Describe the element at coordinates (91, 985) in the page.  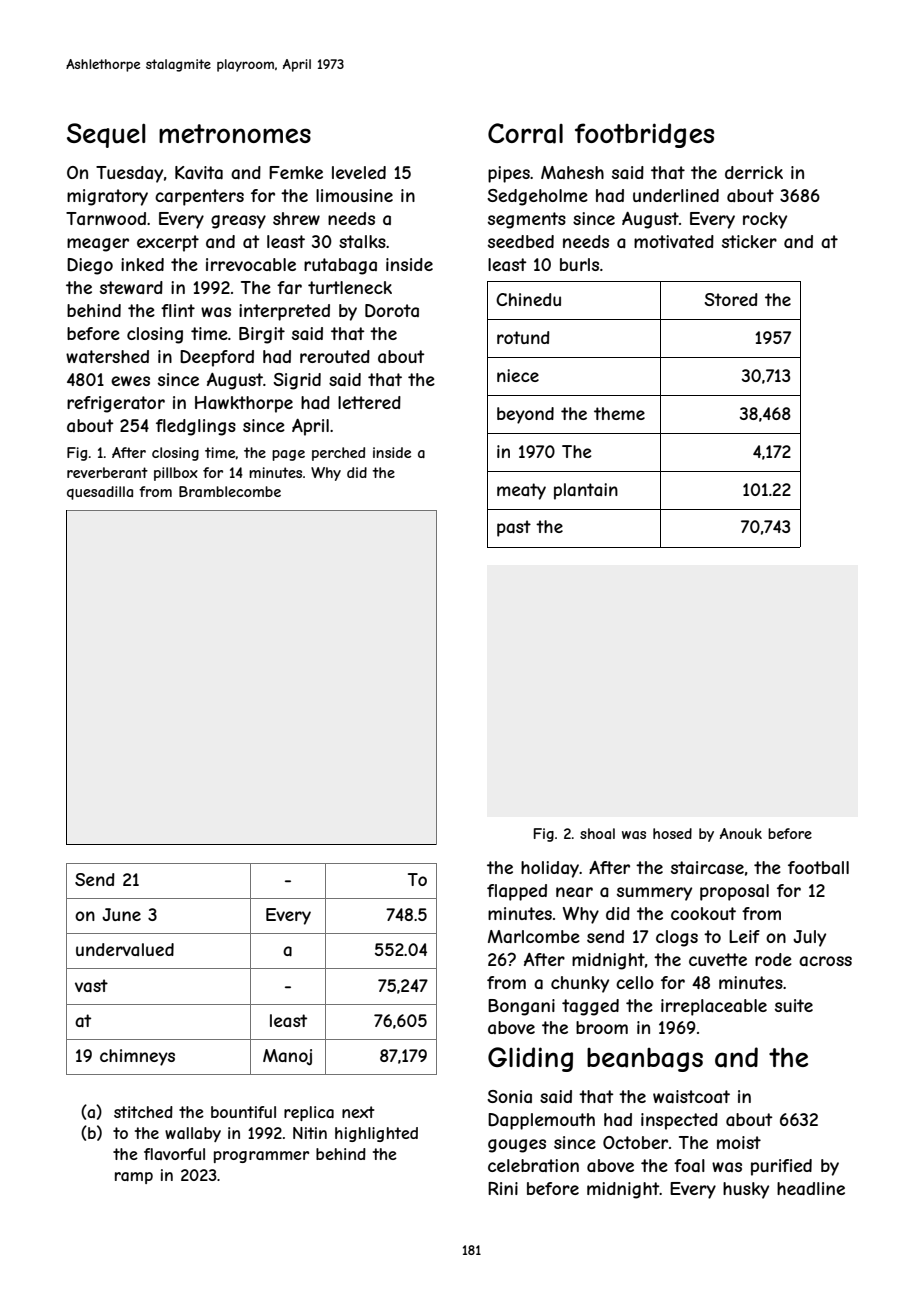
I see `vast` at that location.
